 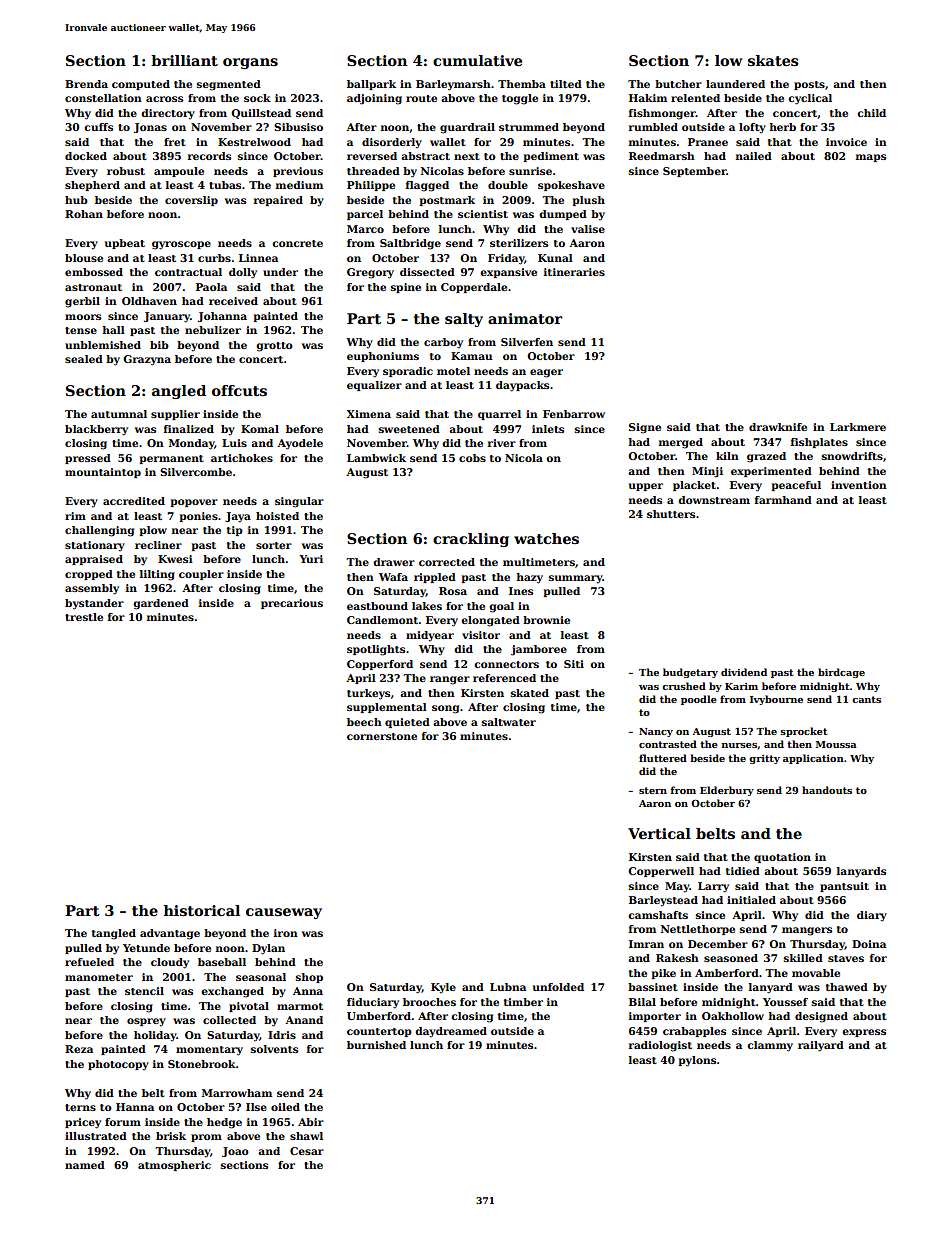 What do you see at coordinates (871, 158) in the image?
I see `maps` at bounding box center [871, 158].
